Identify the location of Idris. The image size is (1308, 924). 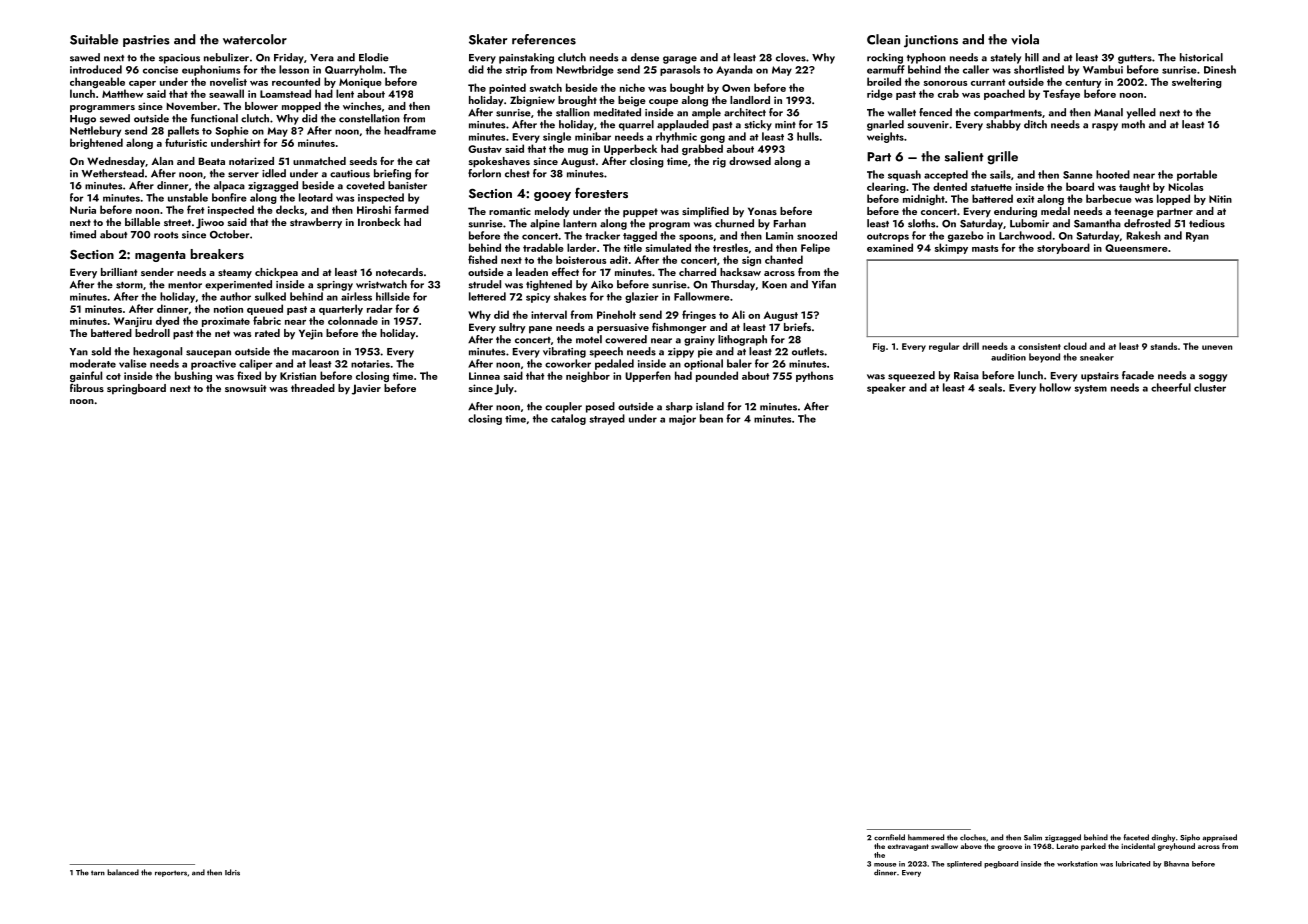
(232, 872).
